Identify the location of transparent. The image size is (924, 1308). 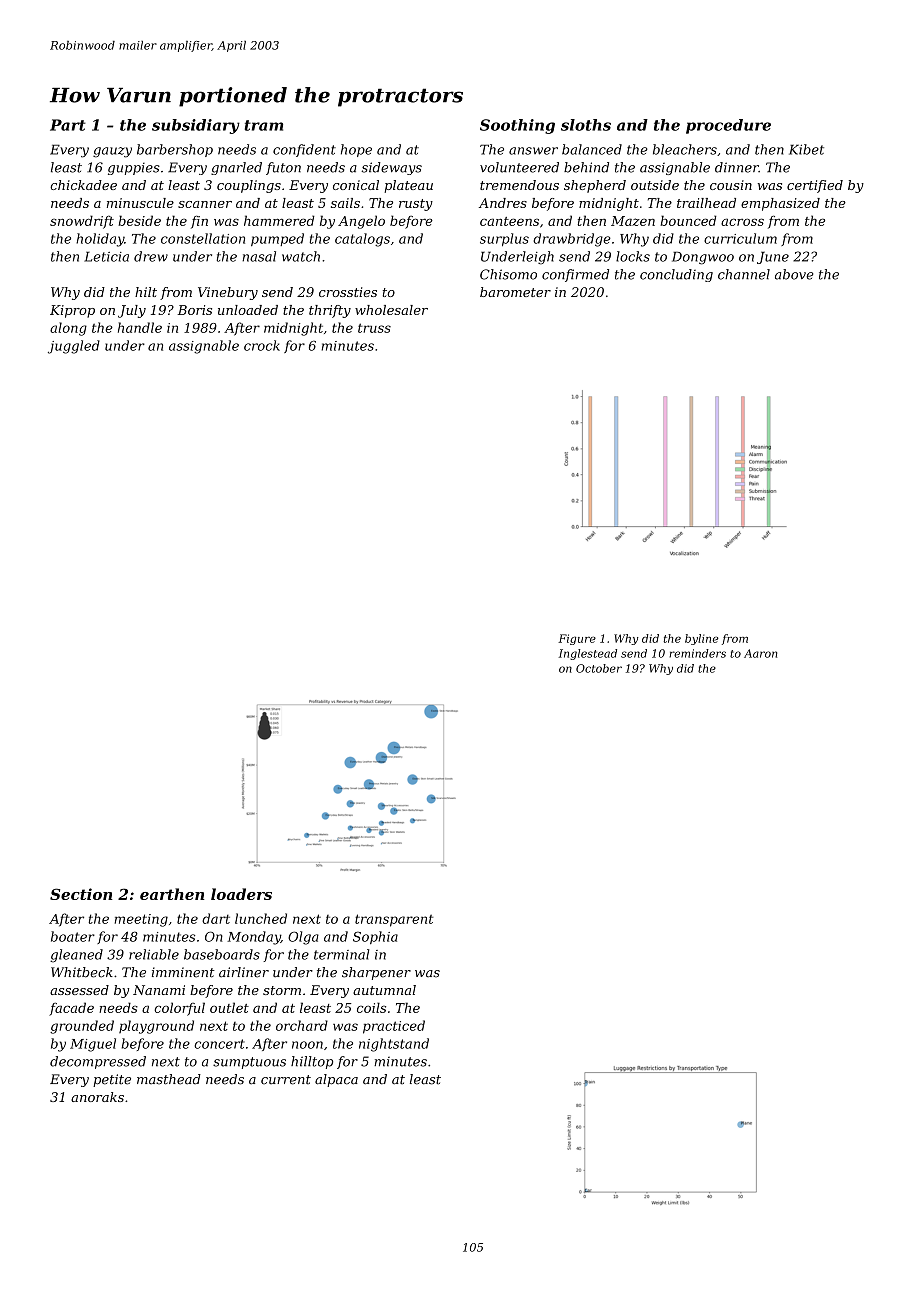
(394, 920).
